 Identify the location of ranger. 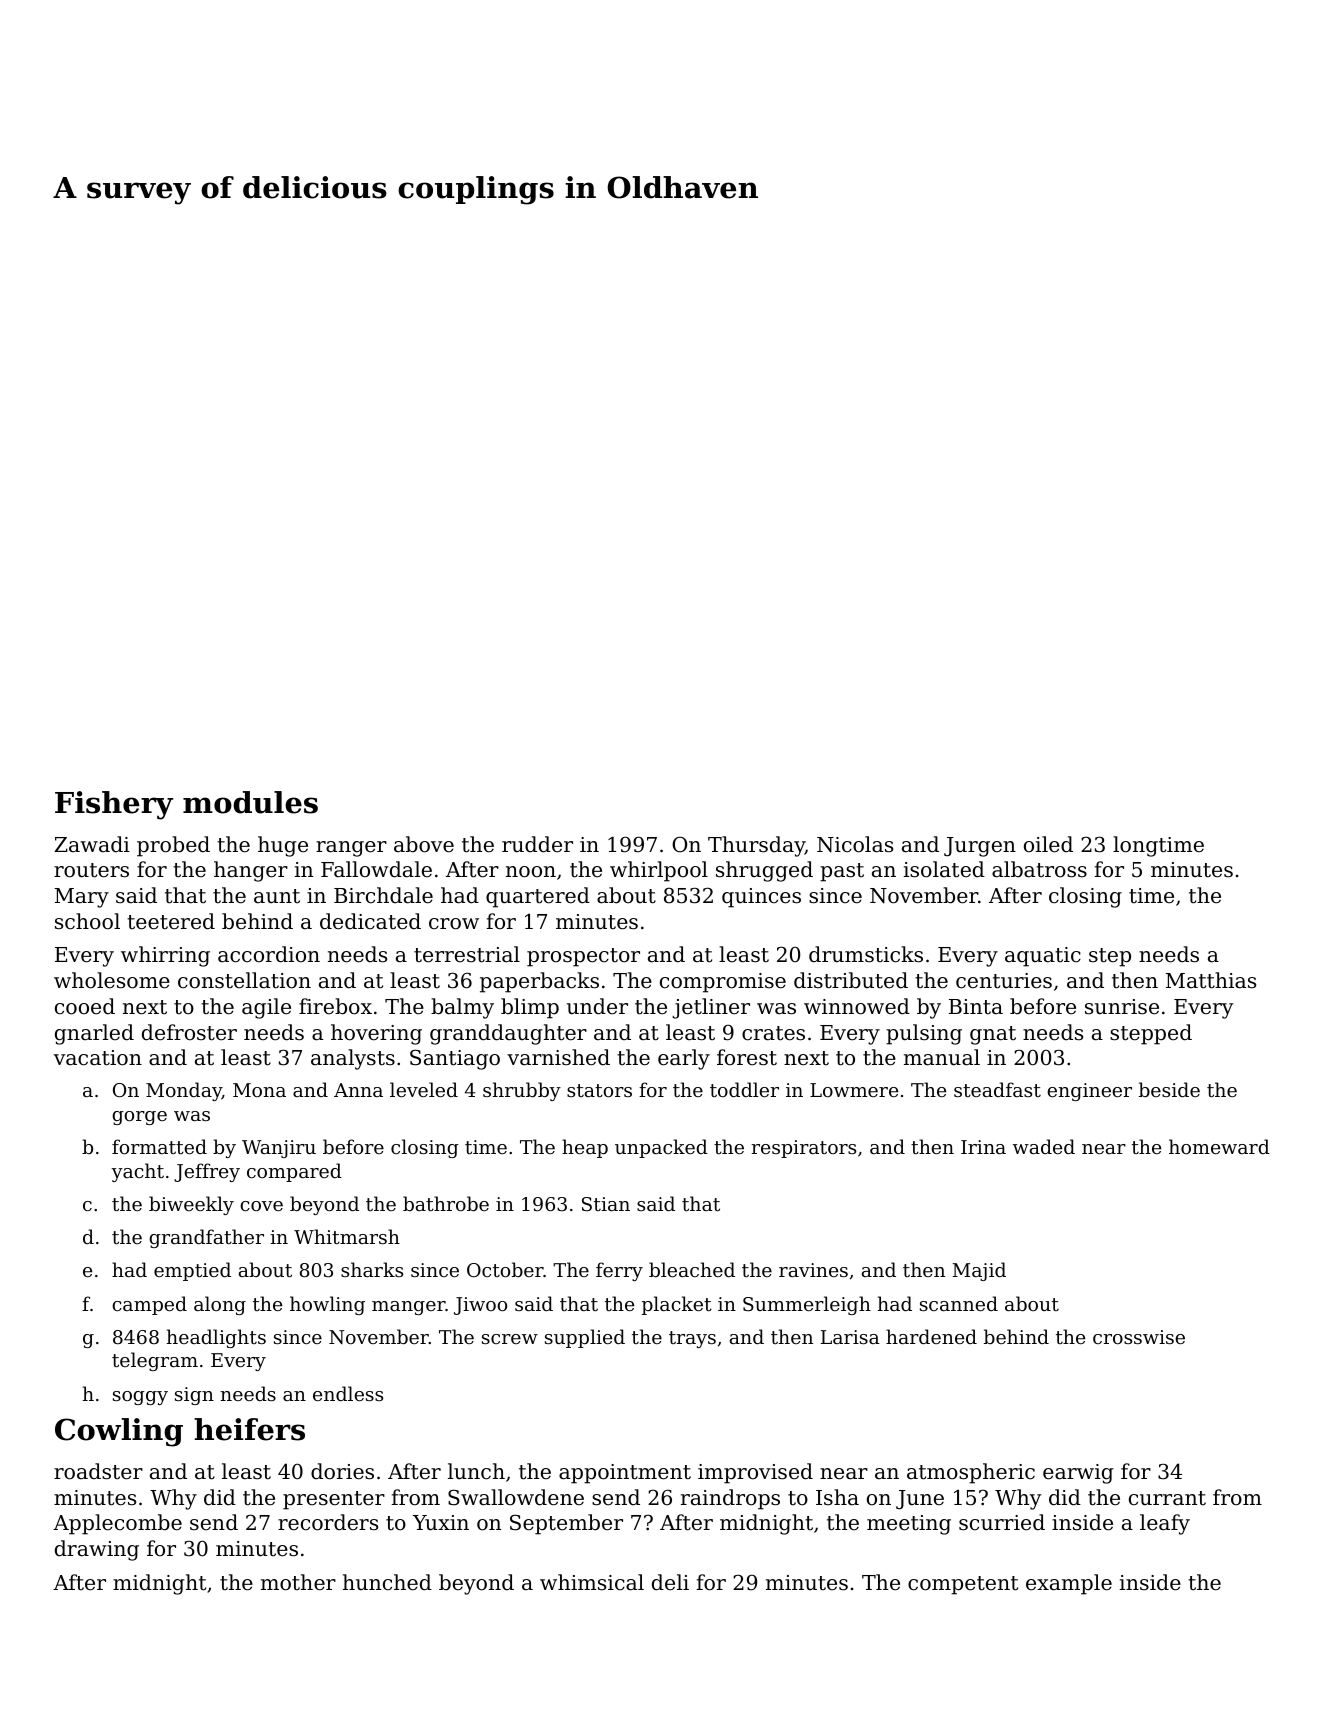
(351, 849).
